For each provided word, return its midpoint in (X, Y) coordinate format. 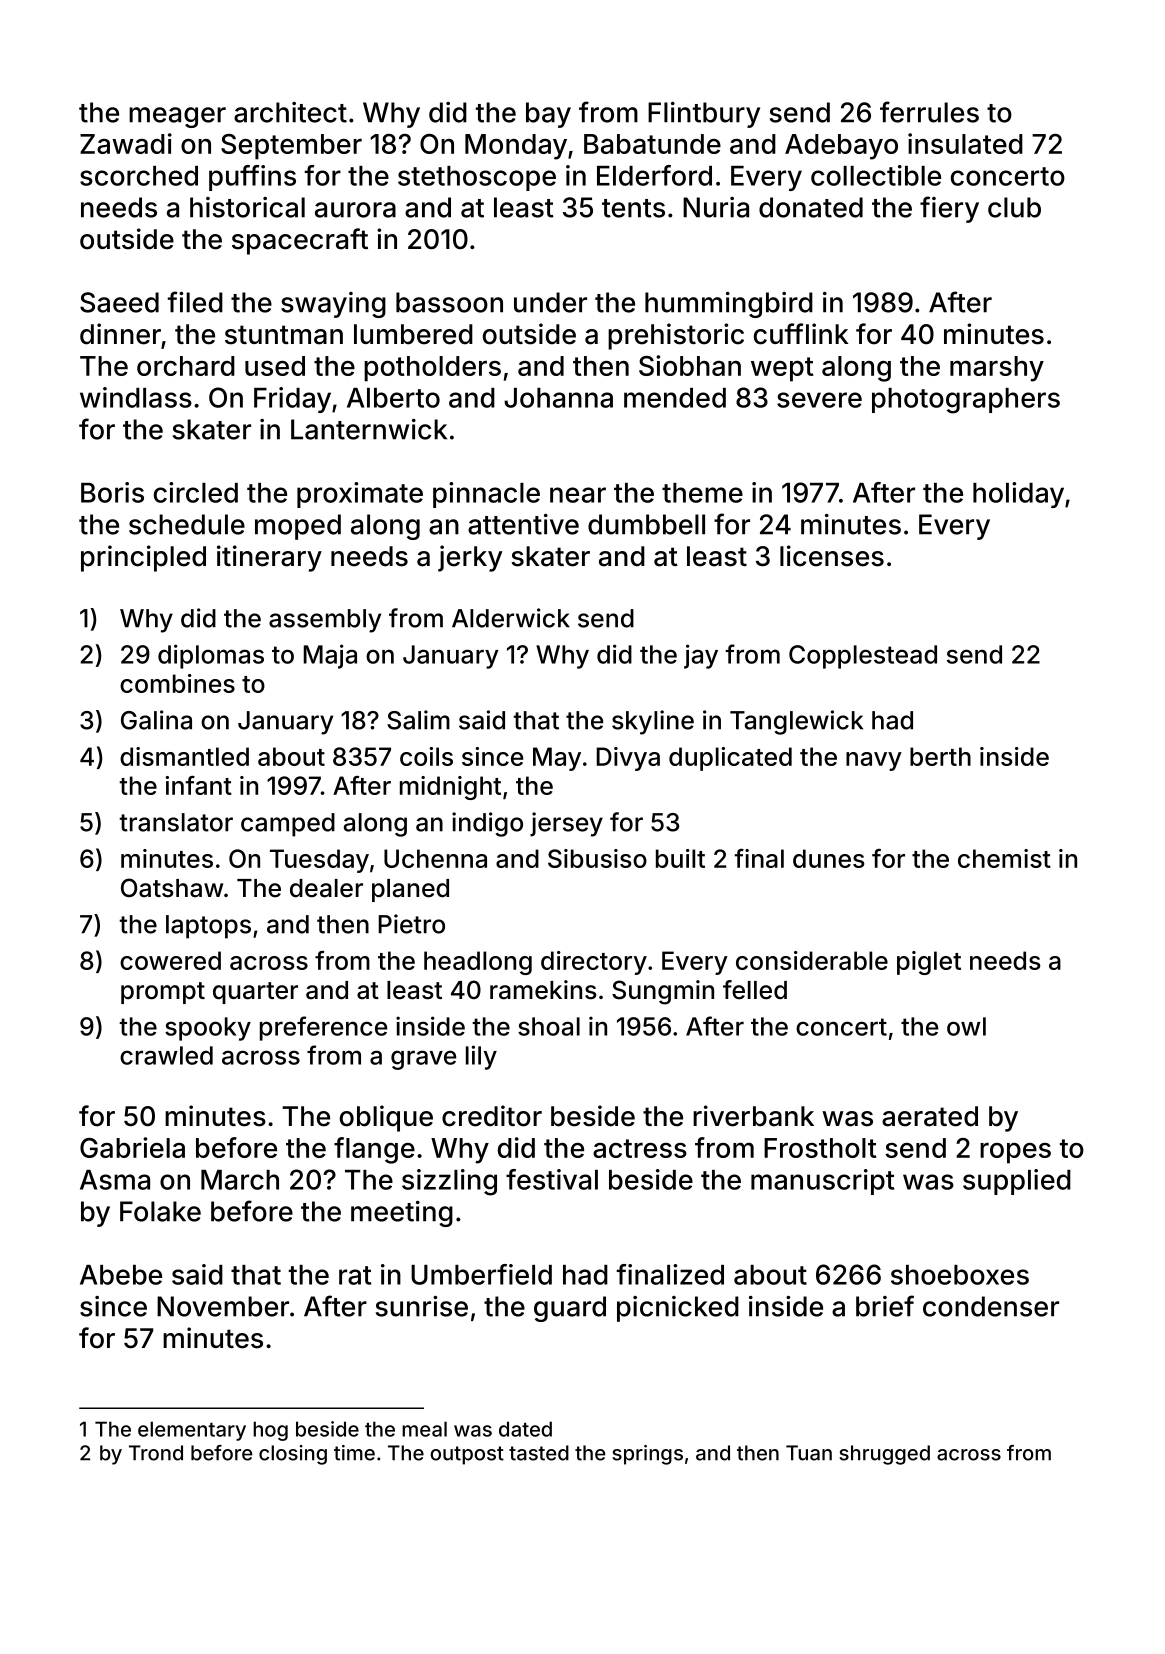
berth (940, 756)
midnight (450, 788)
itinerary (269, 558)
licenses (832, 556)
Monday (516, 147)
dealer (326, 888)
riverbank (753, 1116)
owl (966, 1026)
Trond (156, 1453)
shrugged (884, 1455)
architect (290, 112)
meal (424, 1429)
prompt (163, 993)
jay (701, 656)
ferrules (929, 112)
